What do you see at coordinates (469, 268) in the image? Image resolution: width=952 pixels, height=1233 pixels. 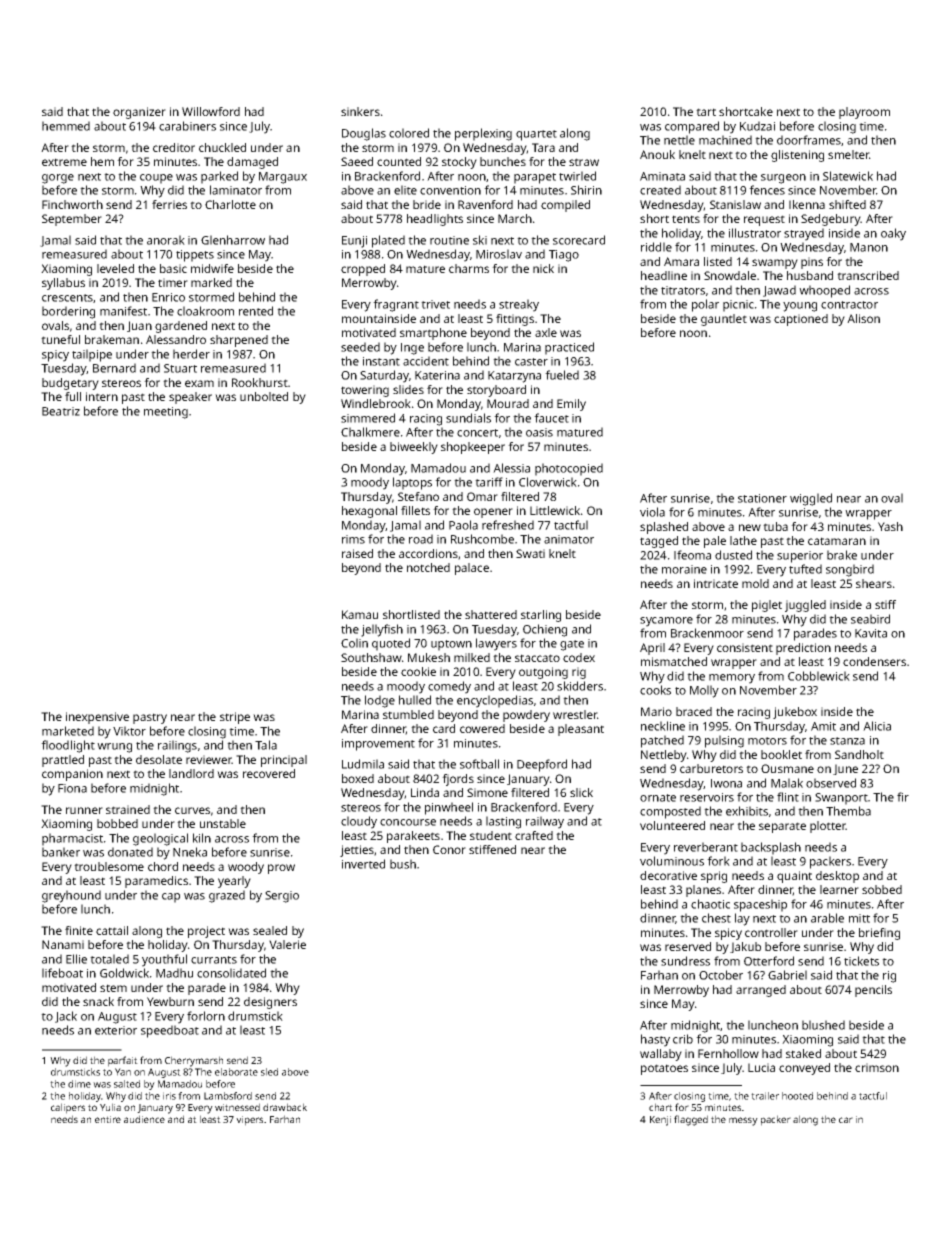 I see `charms` at bounding box center [469, 268].
